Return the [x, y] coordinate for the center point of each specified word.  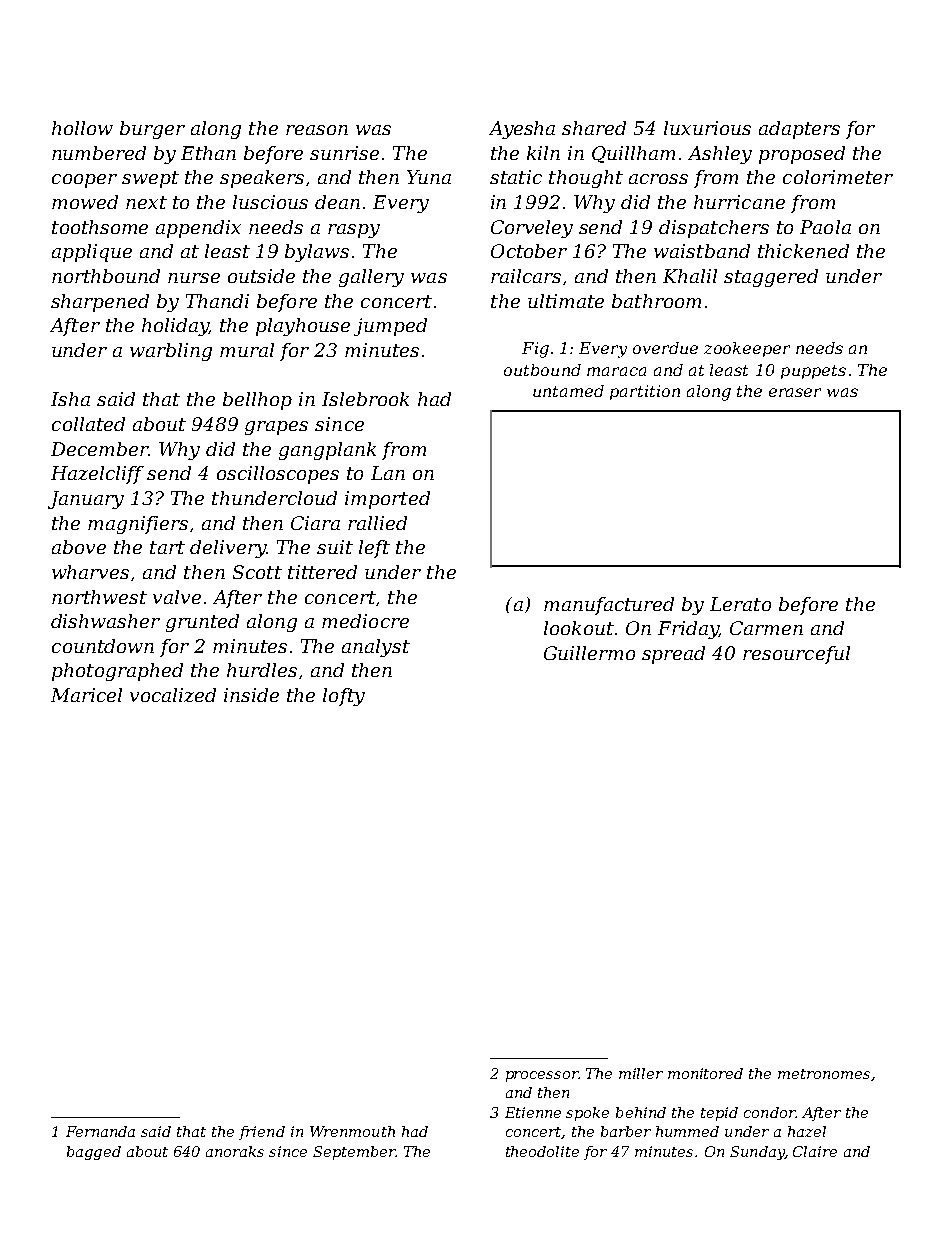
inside [251, 695]
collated [88, 424]
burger [152, 130]
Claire [815, 1151]
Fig [535, 350]
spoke [587, 1114]
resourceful [796, 655]
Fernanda [100, 1131]
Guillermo [589, 653]
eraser [795, 392]
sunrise [344, 153]
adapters [799, 130]
